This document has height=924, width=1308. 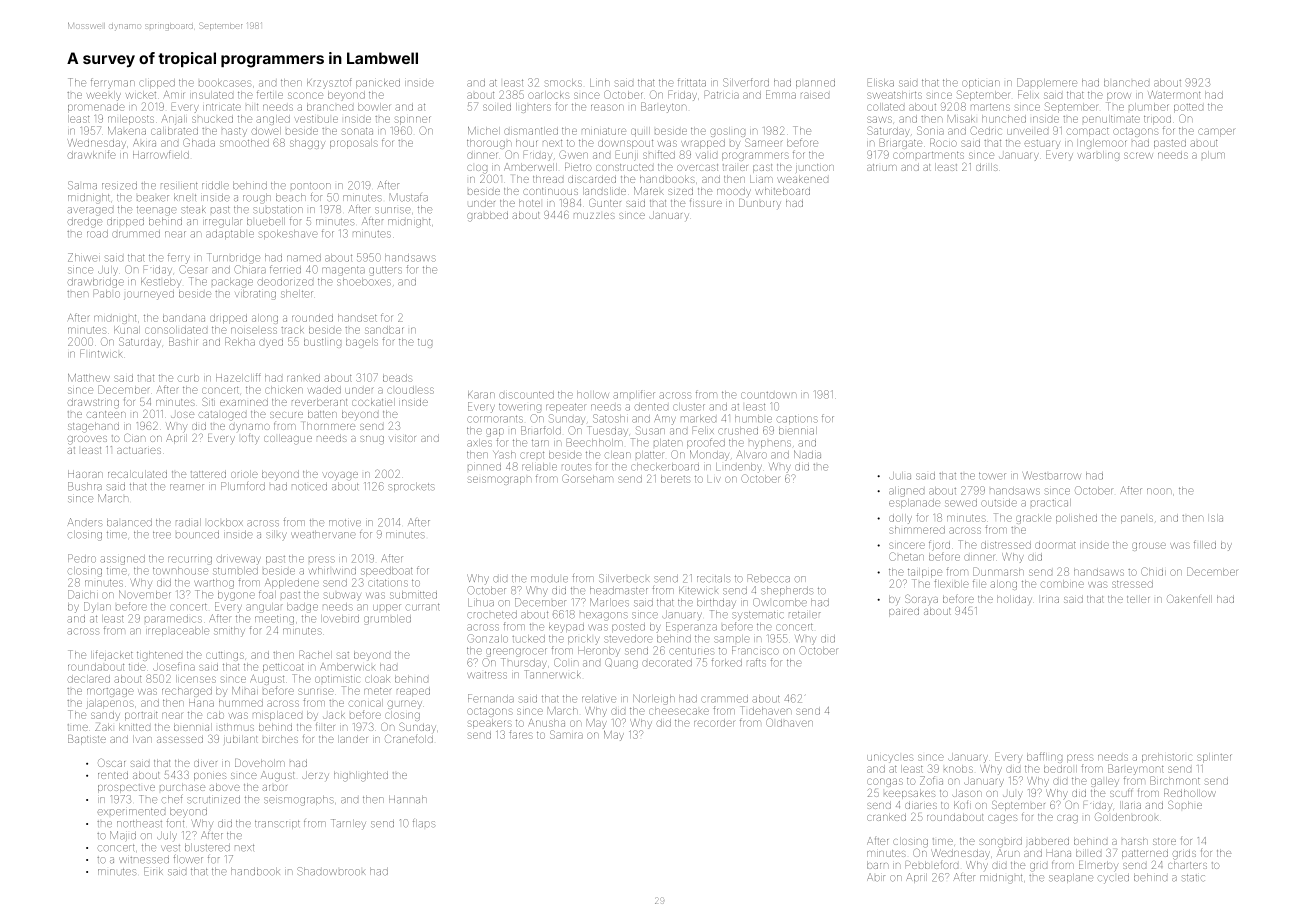 What do you see at coordinates (528, 639) in the document?
I see `tucked` at bounding box center [528, 639].
